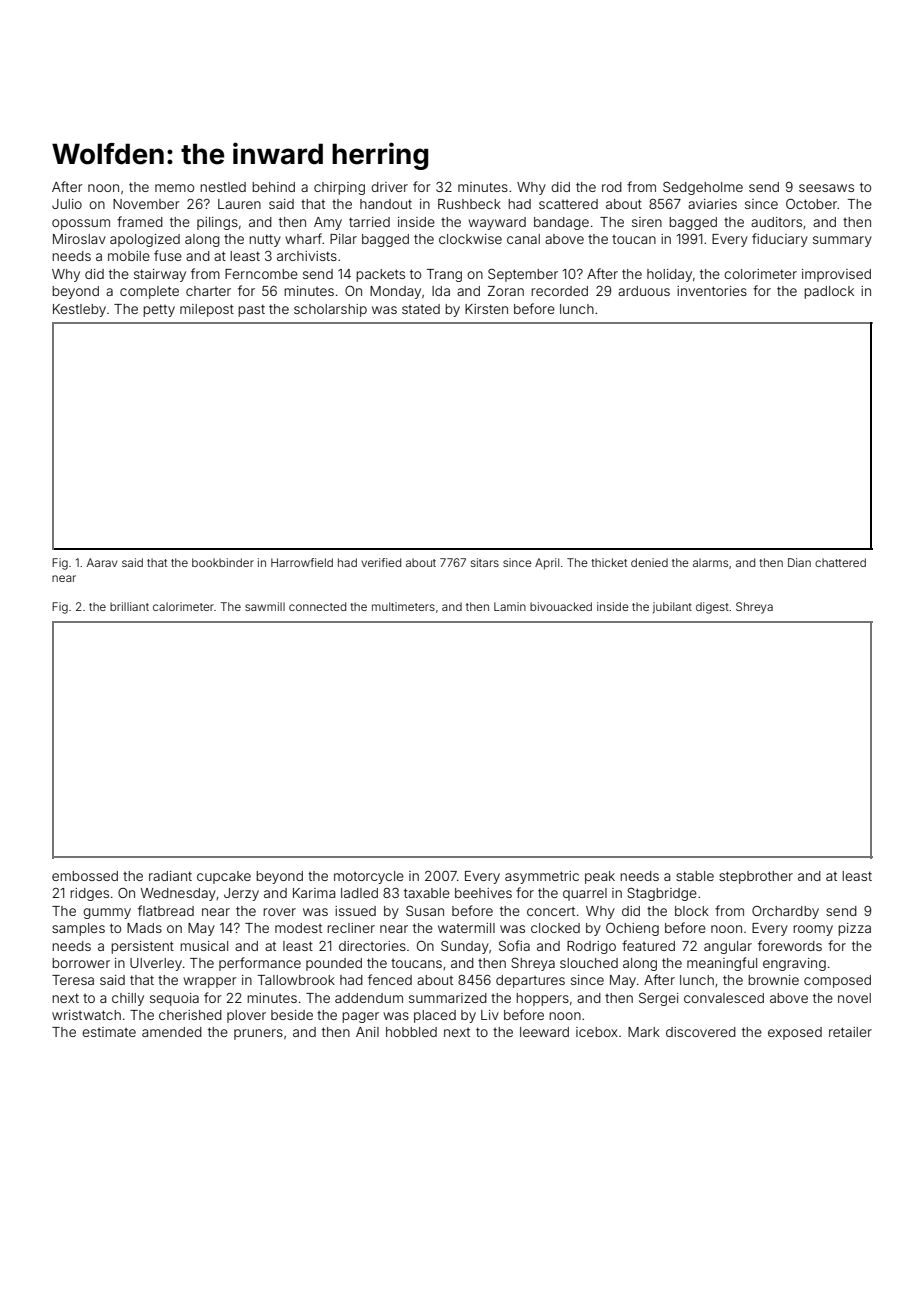 The image size is (924, 1314). I want to click on nestled, so click(223, 187).
